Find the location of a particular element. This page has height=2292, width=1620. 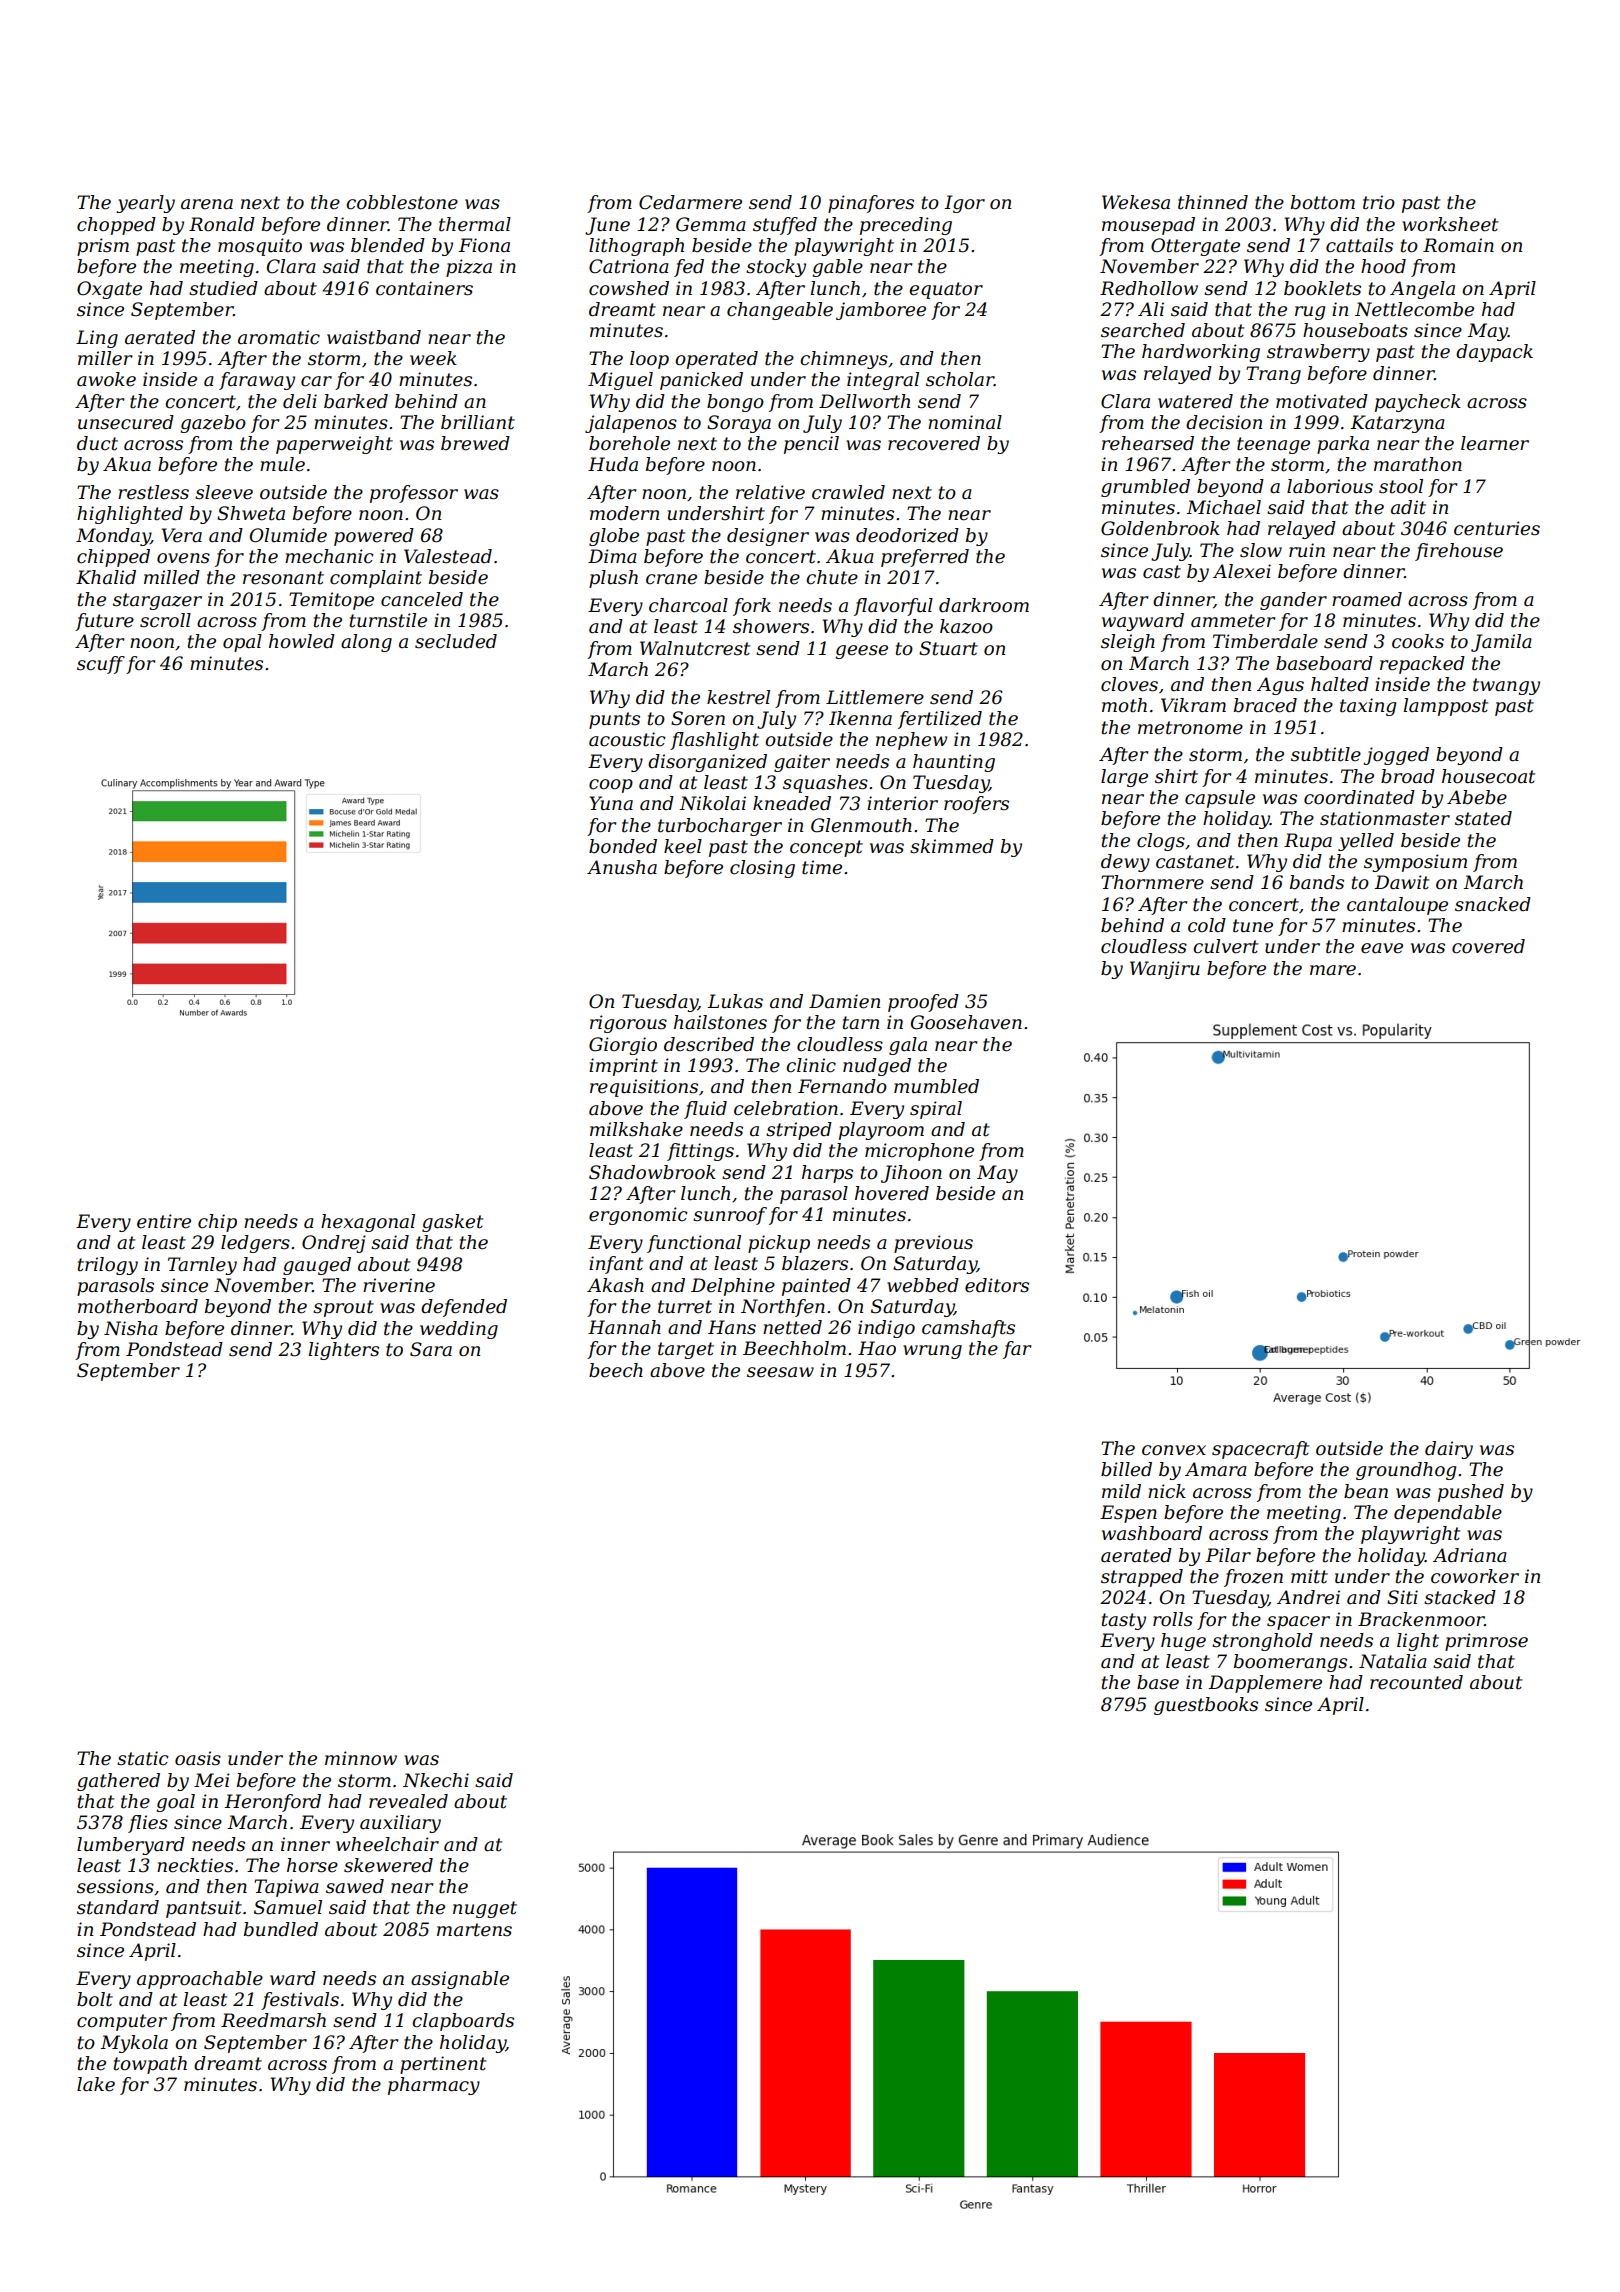

Yuna is located at coordinates (611, 803).
